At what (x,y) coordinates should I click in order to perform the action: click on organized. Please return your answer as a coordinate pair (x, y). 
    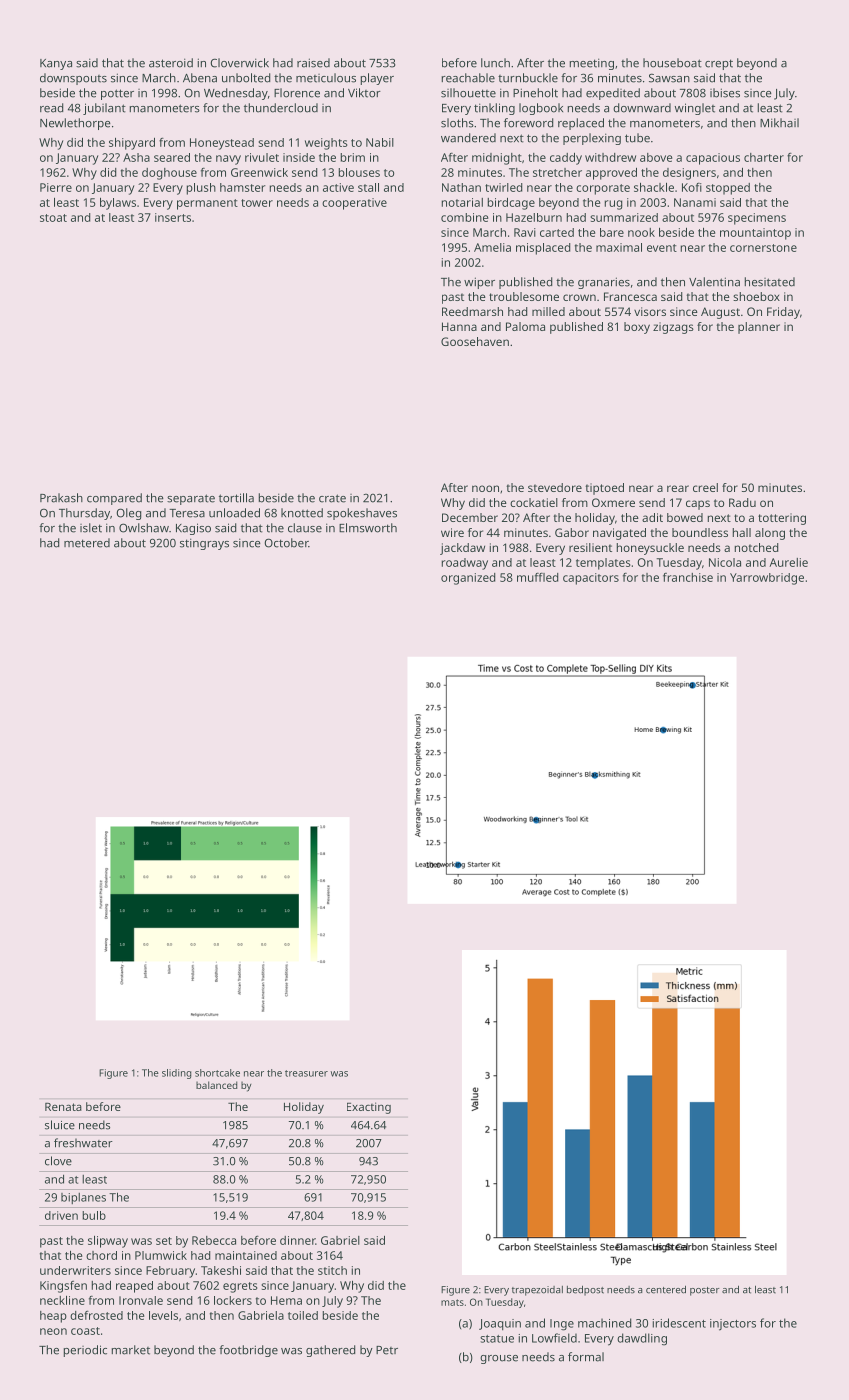
    Looking at the image, I should click on (468, 579).
